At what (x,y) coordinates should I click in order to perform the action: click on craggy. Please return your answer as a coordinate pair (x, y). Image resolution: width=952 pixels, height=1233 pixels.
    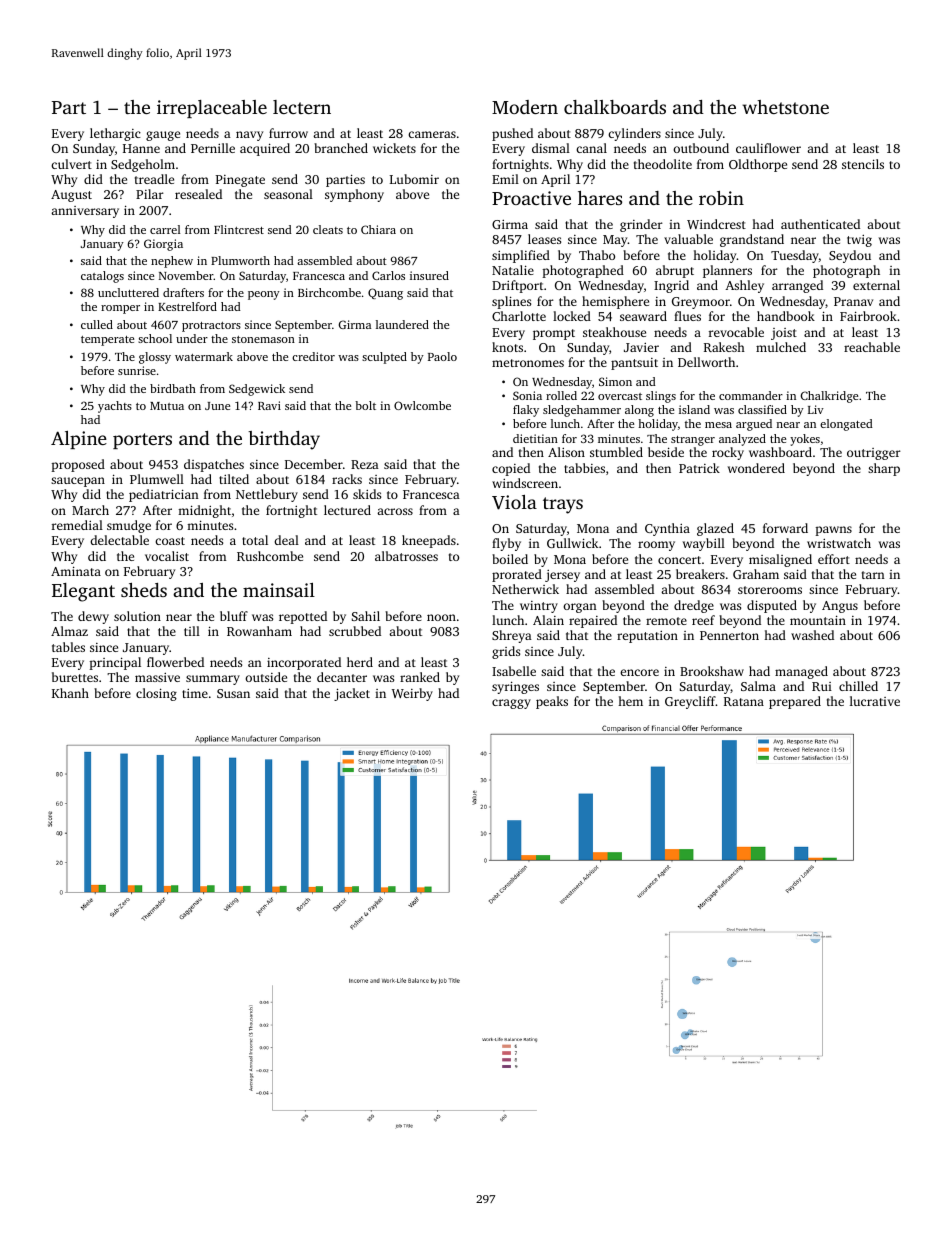
    Looking at the image, I should click on (511, 704).
